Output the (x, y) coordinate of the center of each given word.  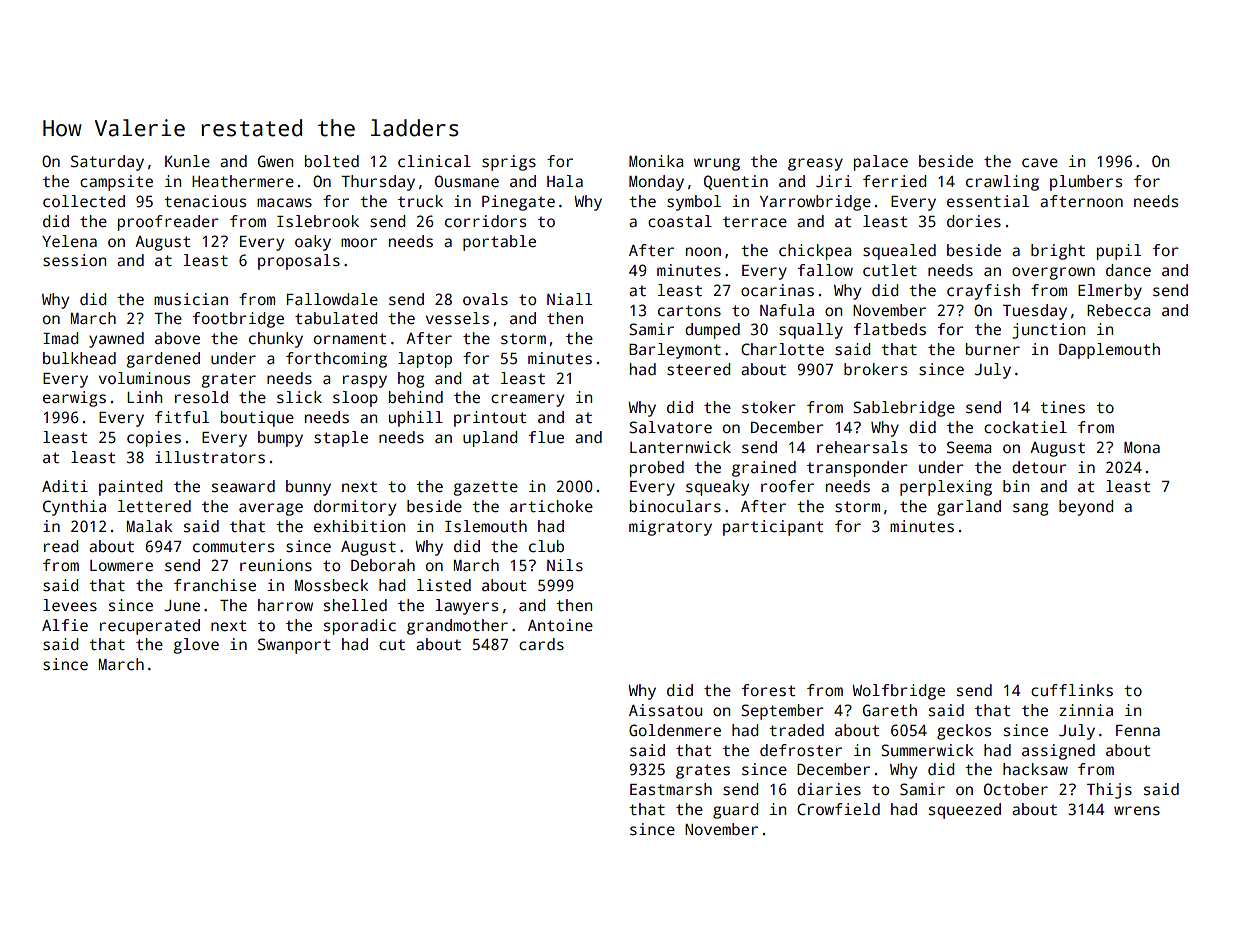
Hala (565, 181)
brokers (875, 369)
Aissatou (665, 710)
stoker (769, 407)
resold (201, 397)
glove (196, 646)
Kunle (187, 161)
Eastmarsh (671, 789)
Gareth (890, 710)
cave (1040, 163)
